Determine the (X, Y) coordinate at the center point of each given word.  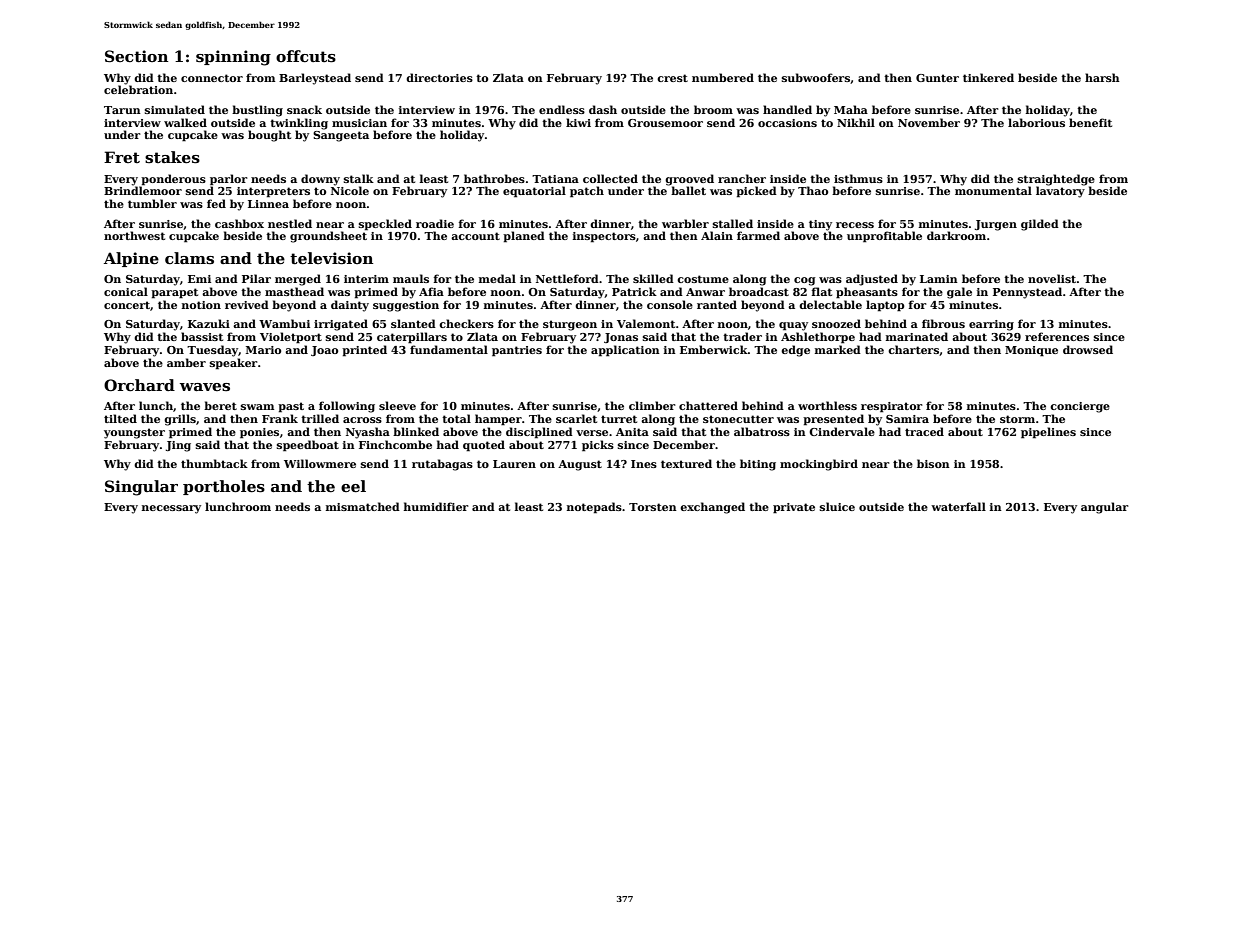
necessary (171, 509)
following (347, 407)
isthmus (858, 178)
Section (136, 56)
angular (1105, 508)
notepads (594, 508)
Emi (199, 279)
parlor (229, 180)
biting (758, 465)
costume (703, 279)
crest (672, 78)
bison (933, 463)
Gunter (937, 78)
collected (610, 178)
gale (959, 293)
